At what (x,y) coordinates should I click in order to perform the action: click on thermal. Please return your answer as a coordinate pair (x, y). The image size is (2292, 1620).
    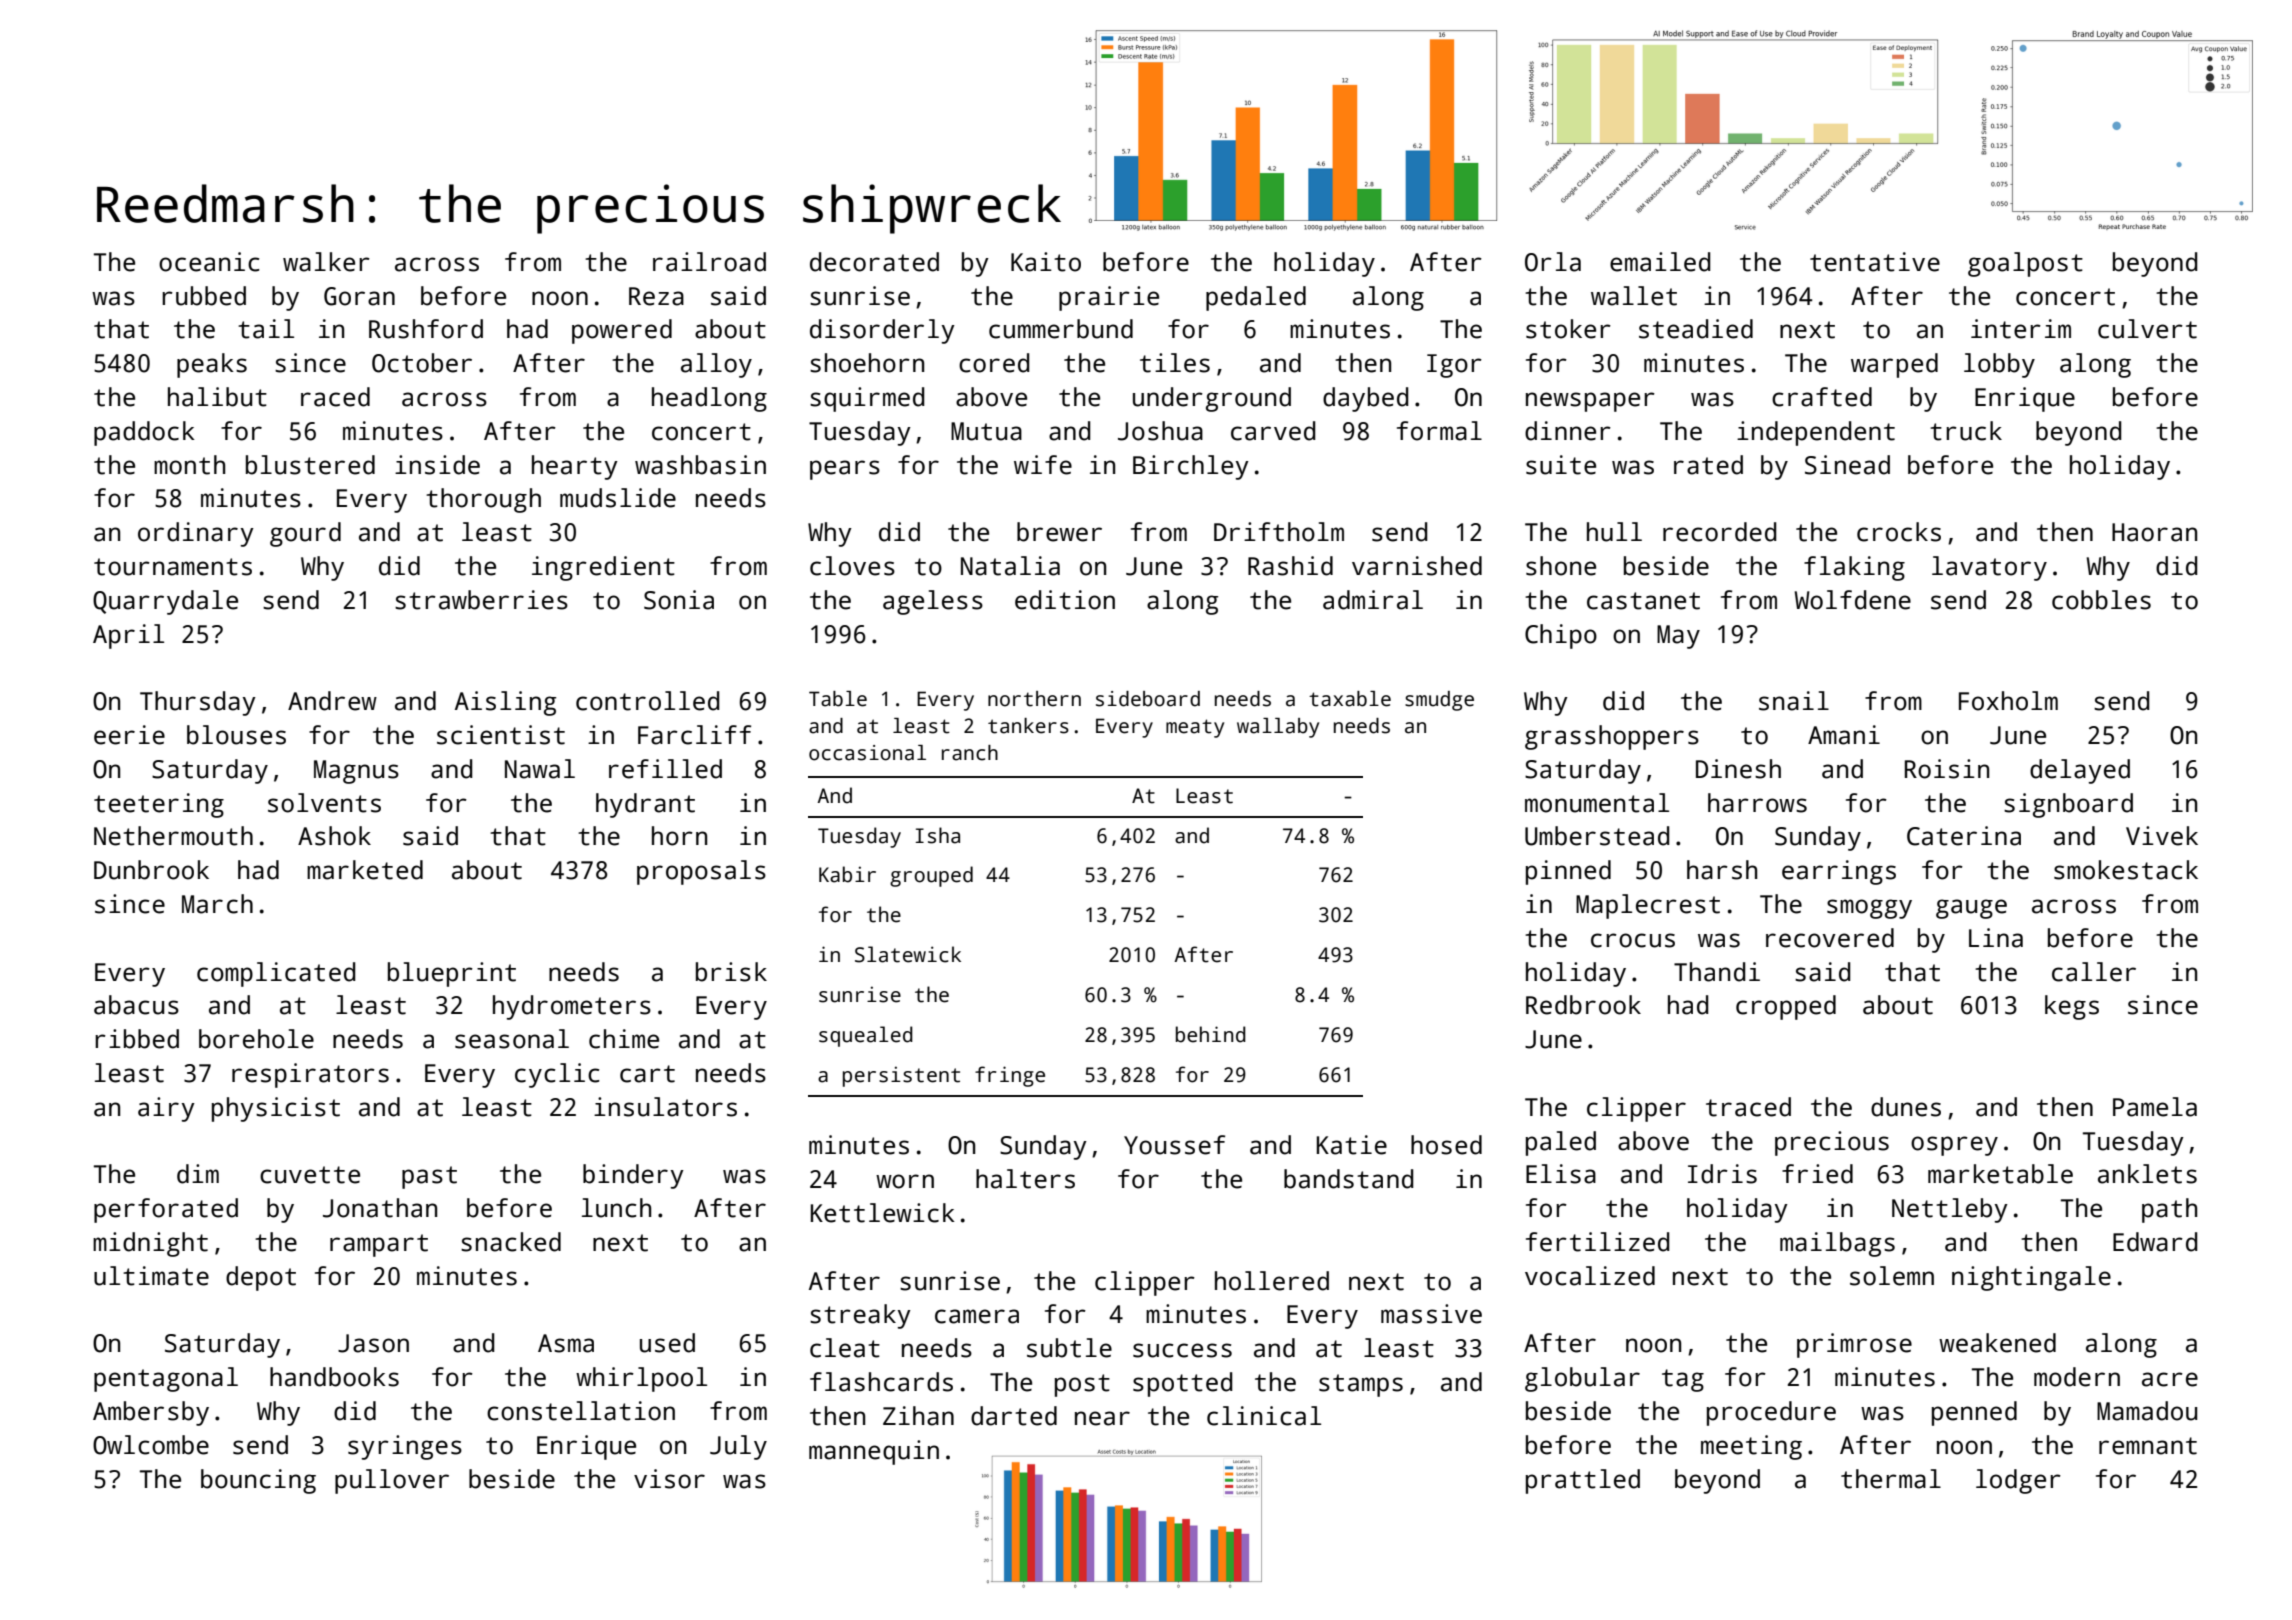
    Looking at the image, I should click on (1891, 1479).
